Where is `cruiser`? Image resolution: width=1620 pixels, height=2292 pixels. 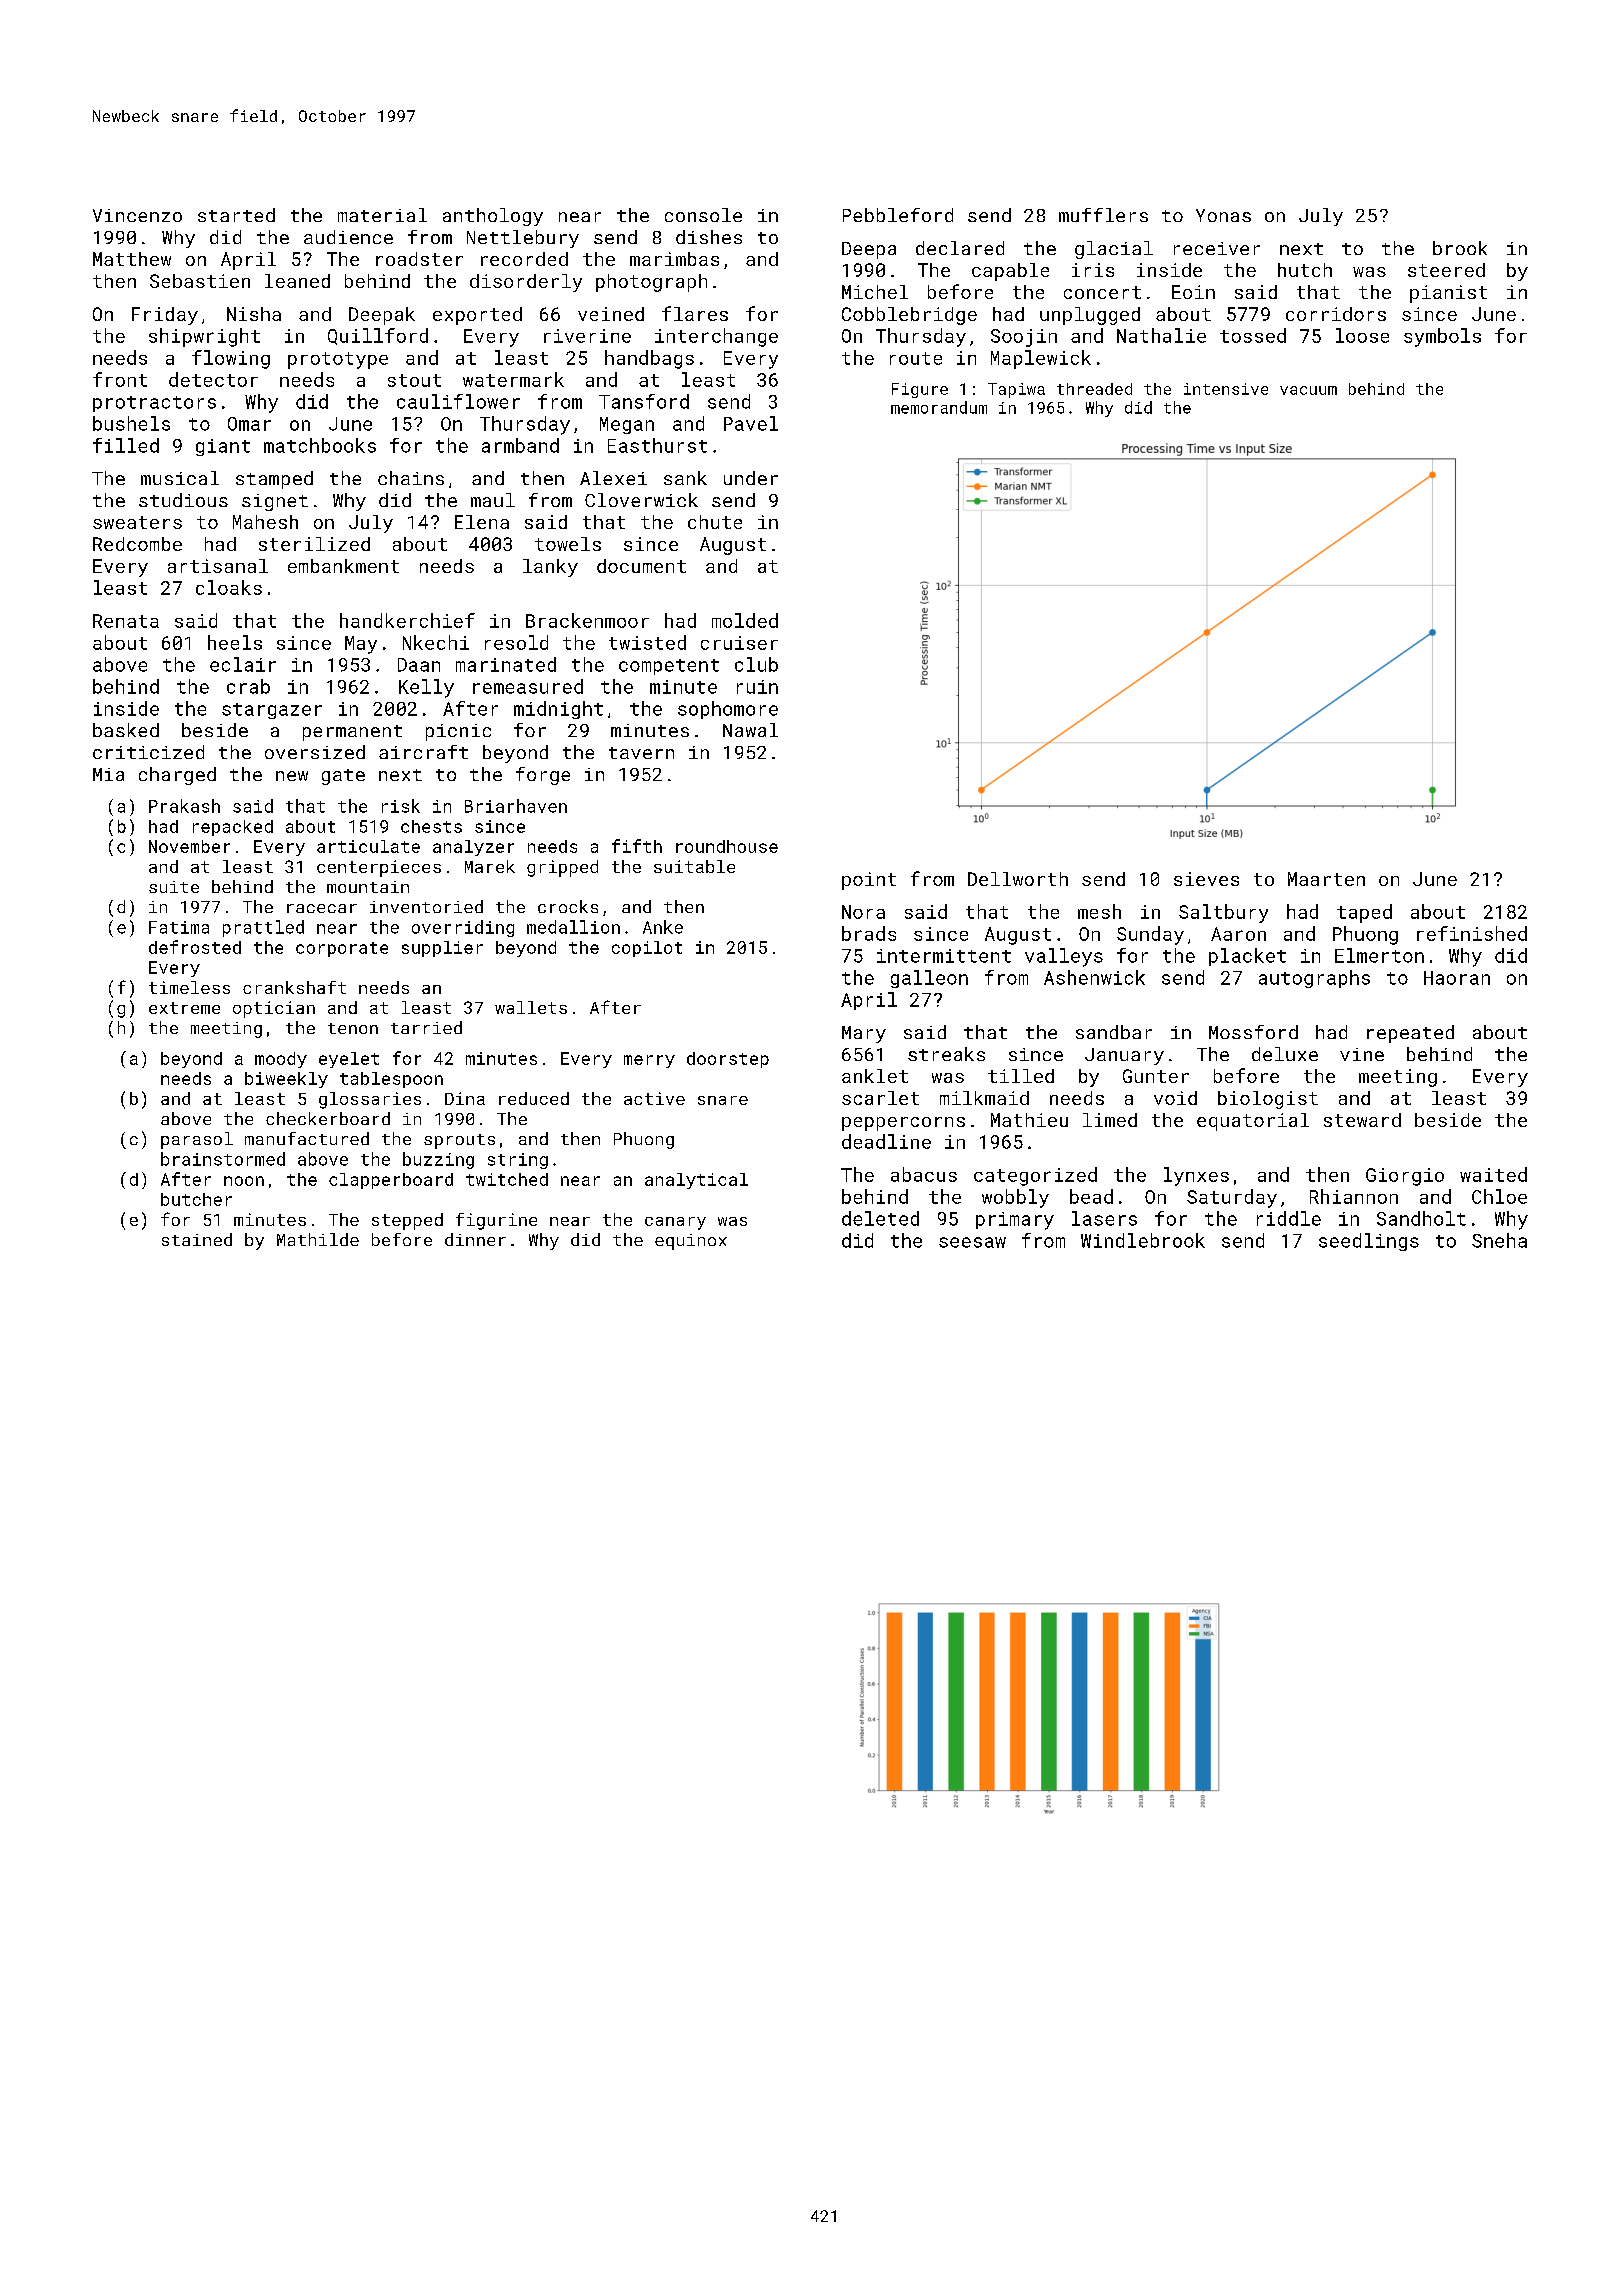
cruiser is located at coordinates (739, 643).
